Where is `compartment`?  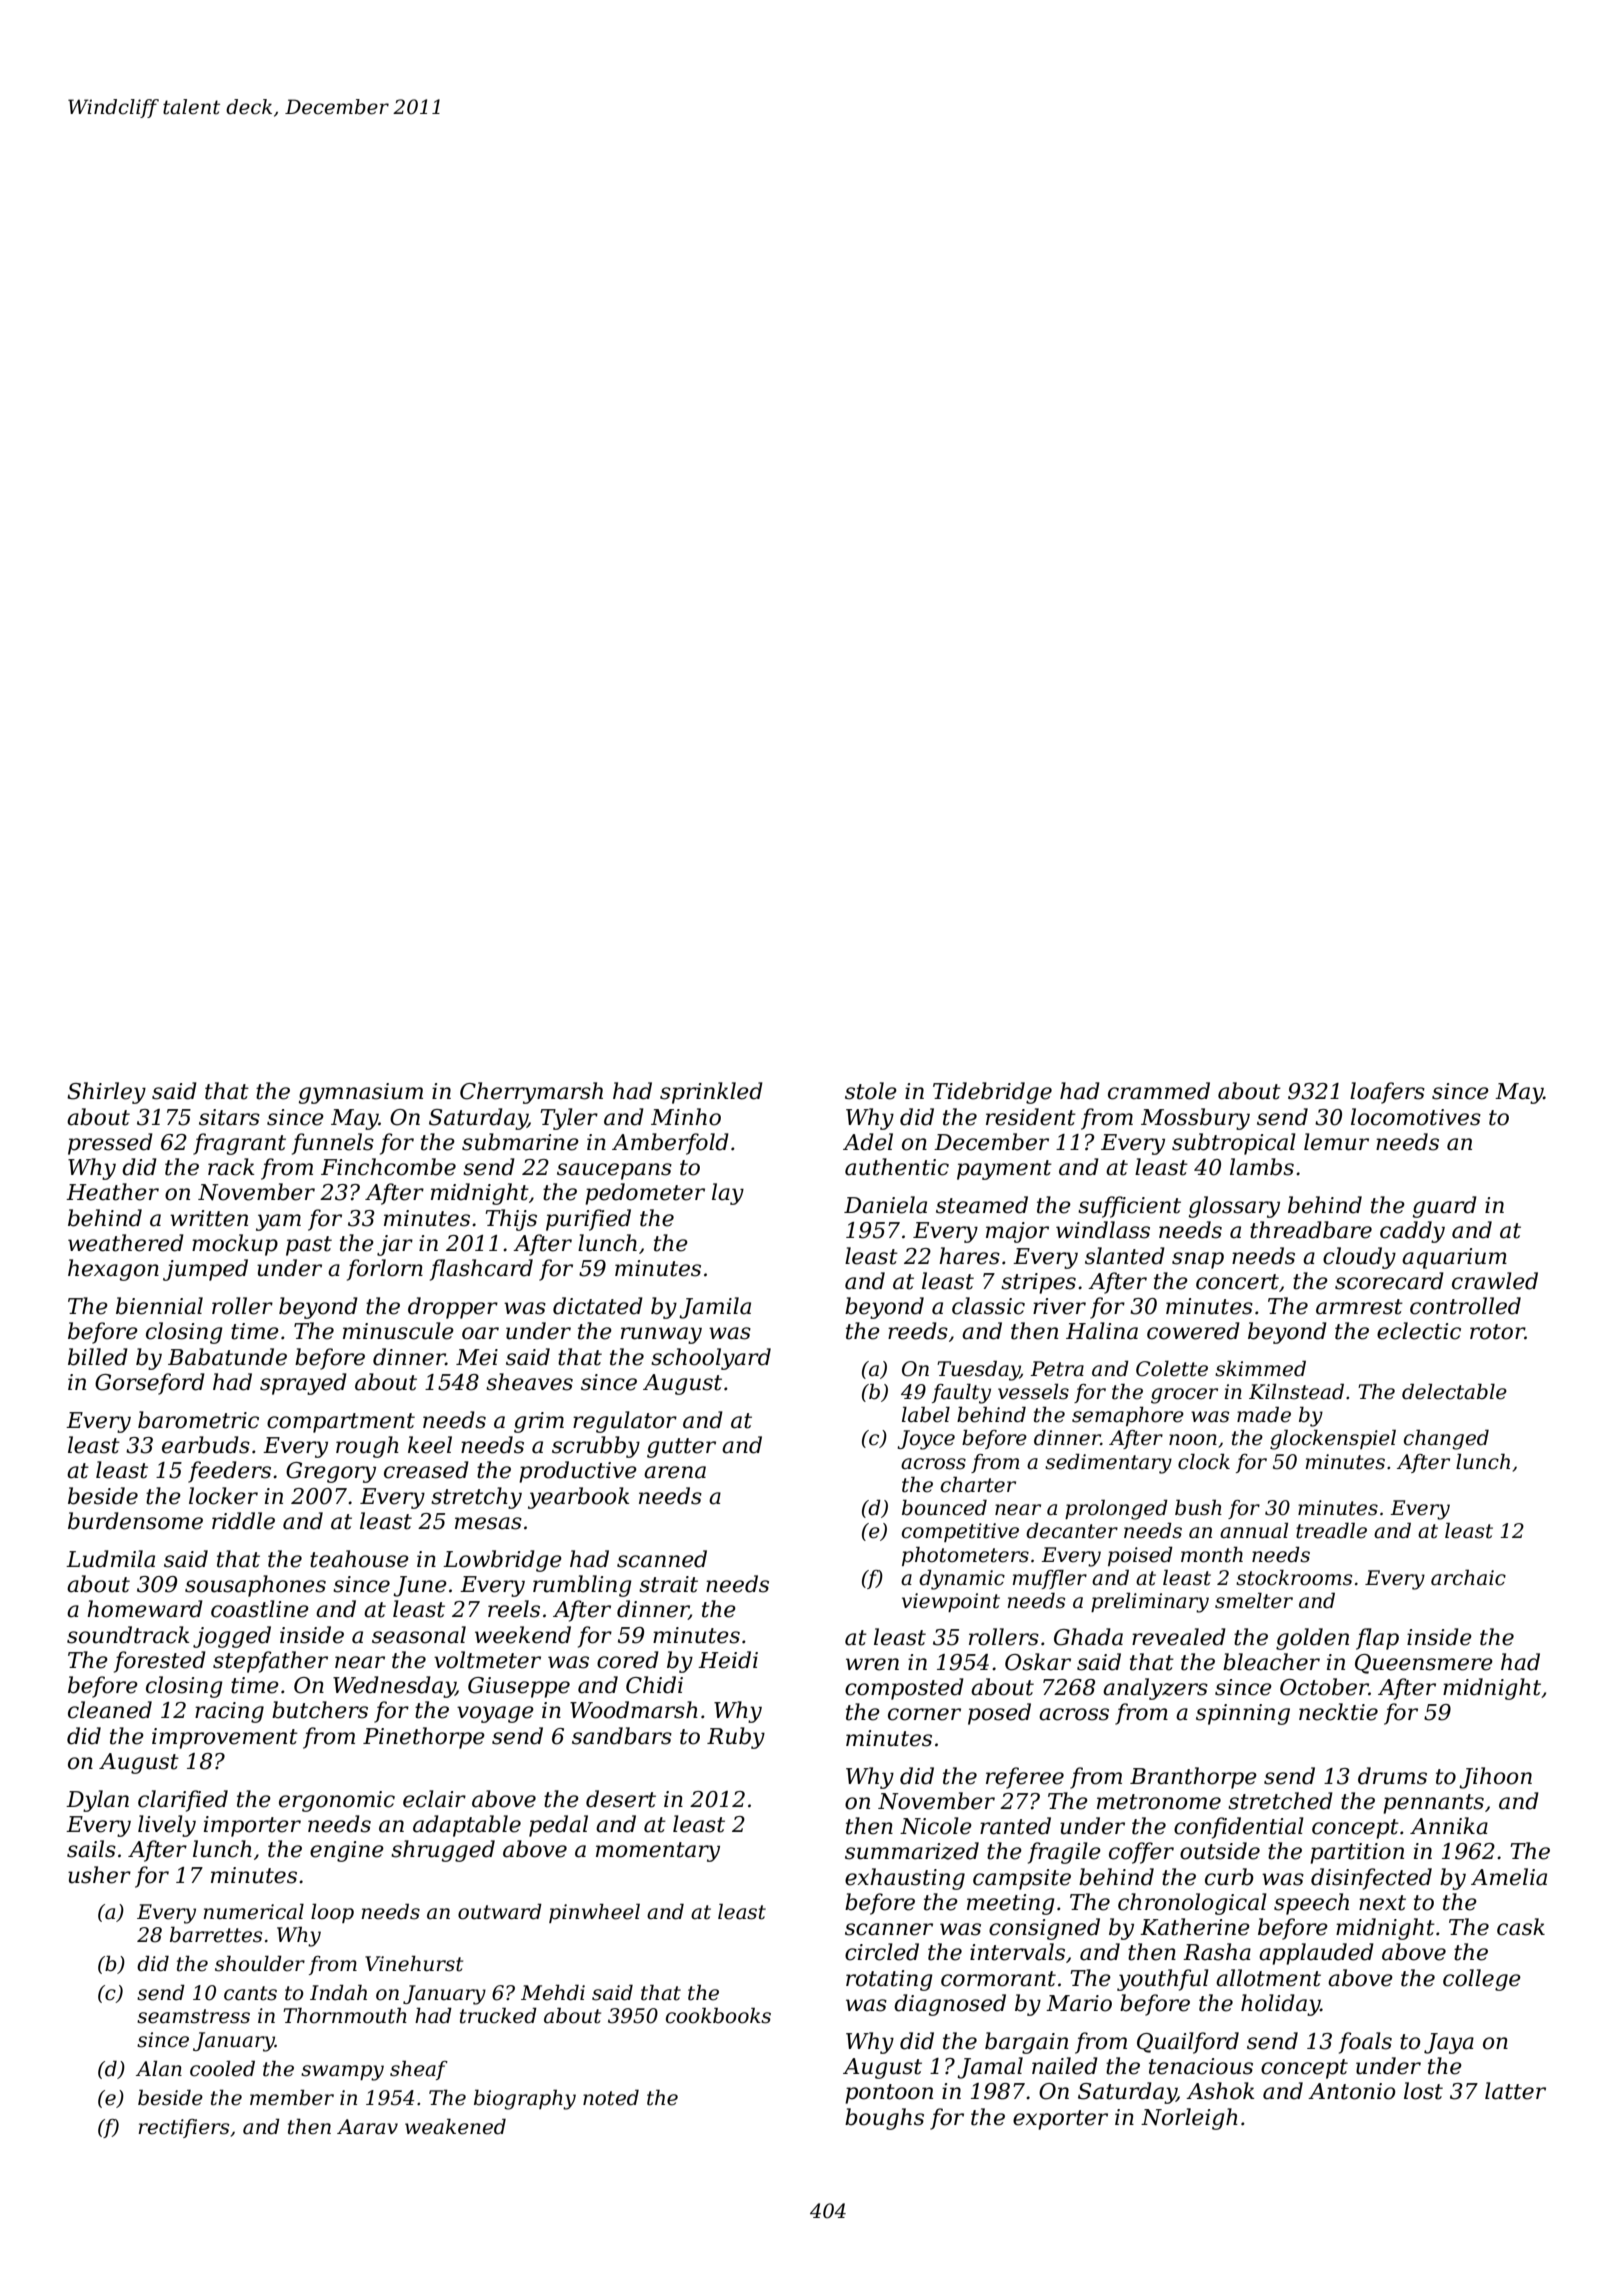
compartment is located at coordinates (341, 1423).
